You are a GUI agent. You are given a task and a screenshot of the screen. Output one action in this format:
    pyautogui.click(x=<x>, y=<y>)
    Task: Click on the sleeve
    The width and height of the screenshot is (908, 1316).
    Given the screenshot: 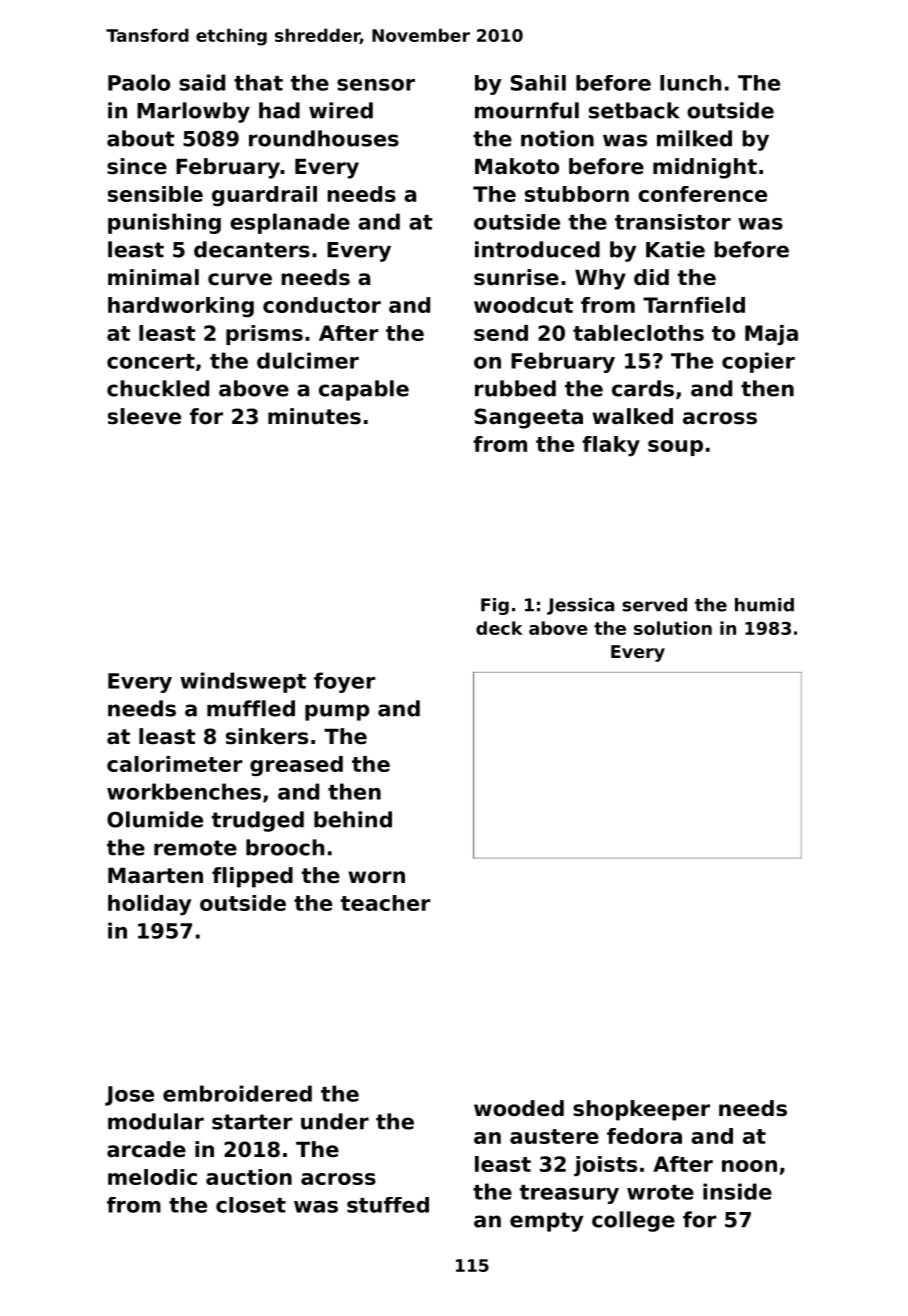 What is the action you would take?
    pyautogui.click(x=144, y=416)
